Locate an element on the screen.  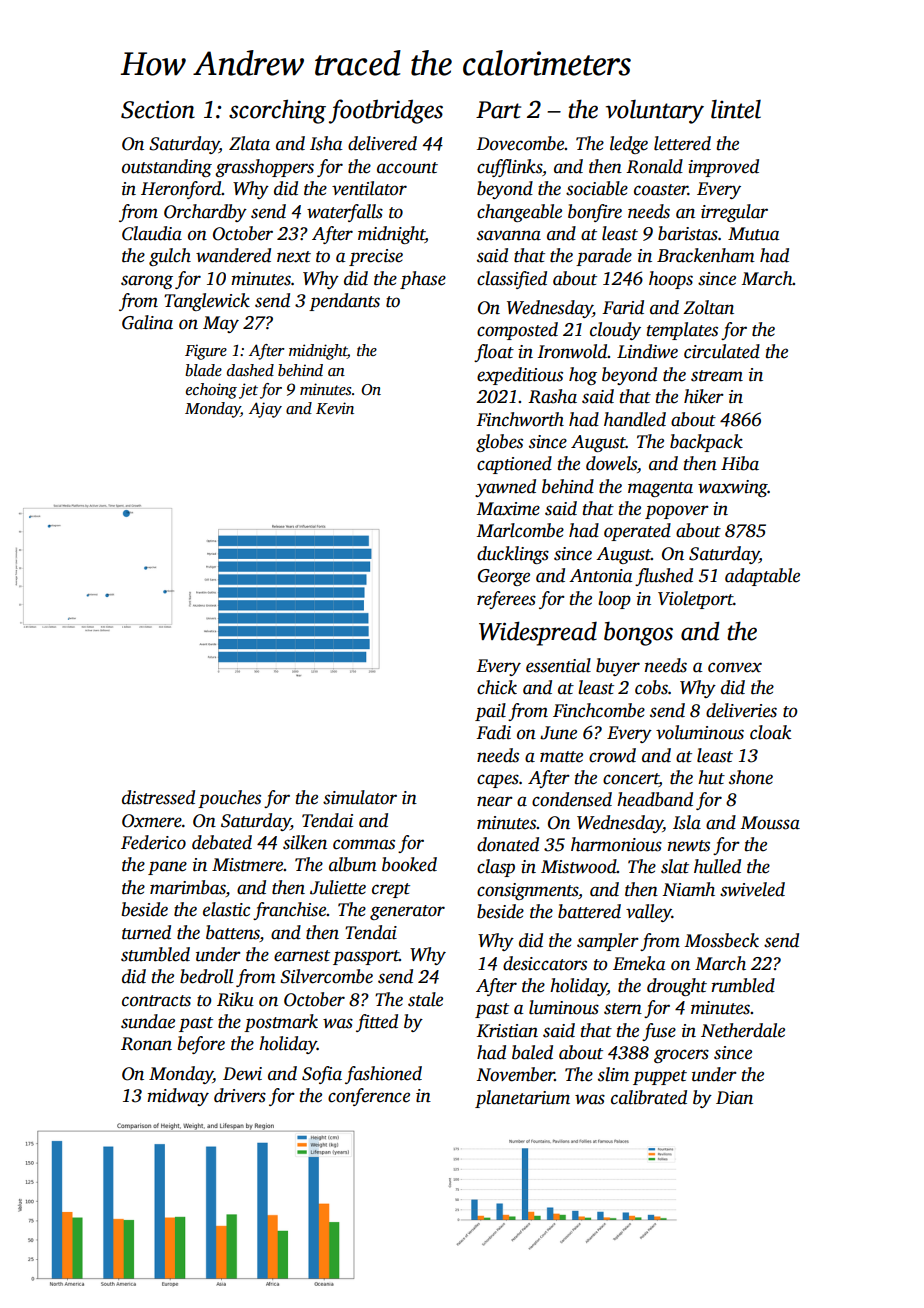
lintel is located at coordinates (736, 109).
